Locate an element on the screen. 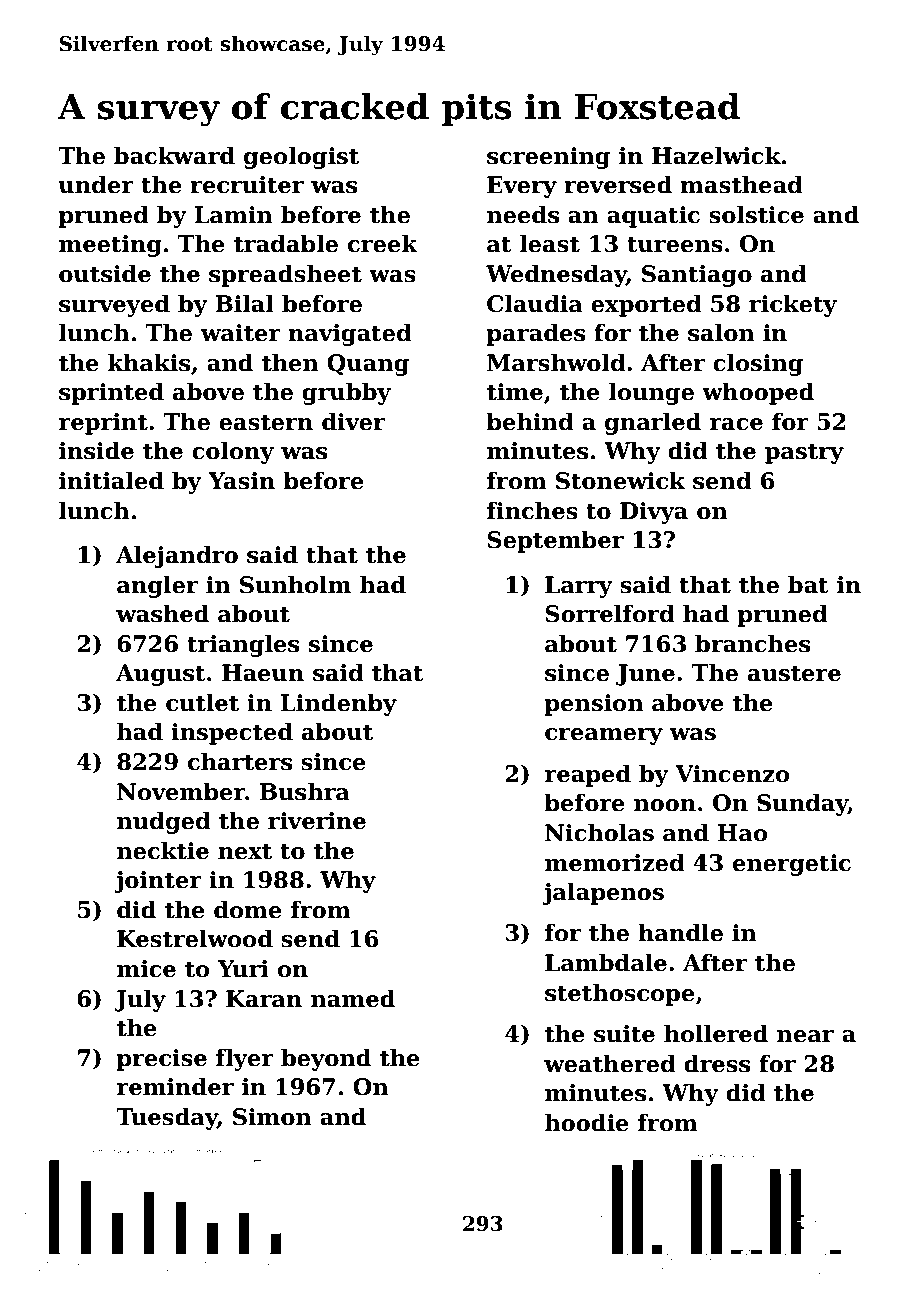 Image resolution: width=924 pixels, height=1311 pixels. Vincenzo is located at coordinates (732, 774).
